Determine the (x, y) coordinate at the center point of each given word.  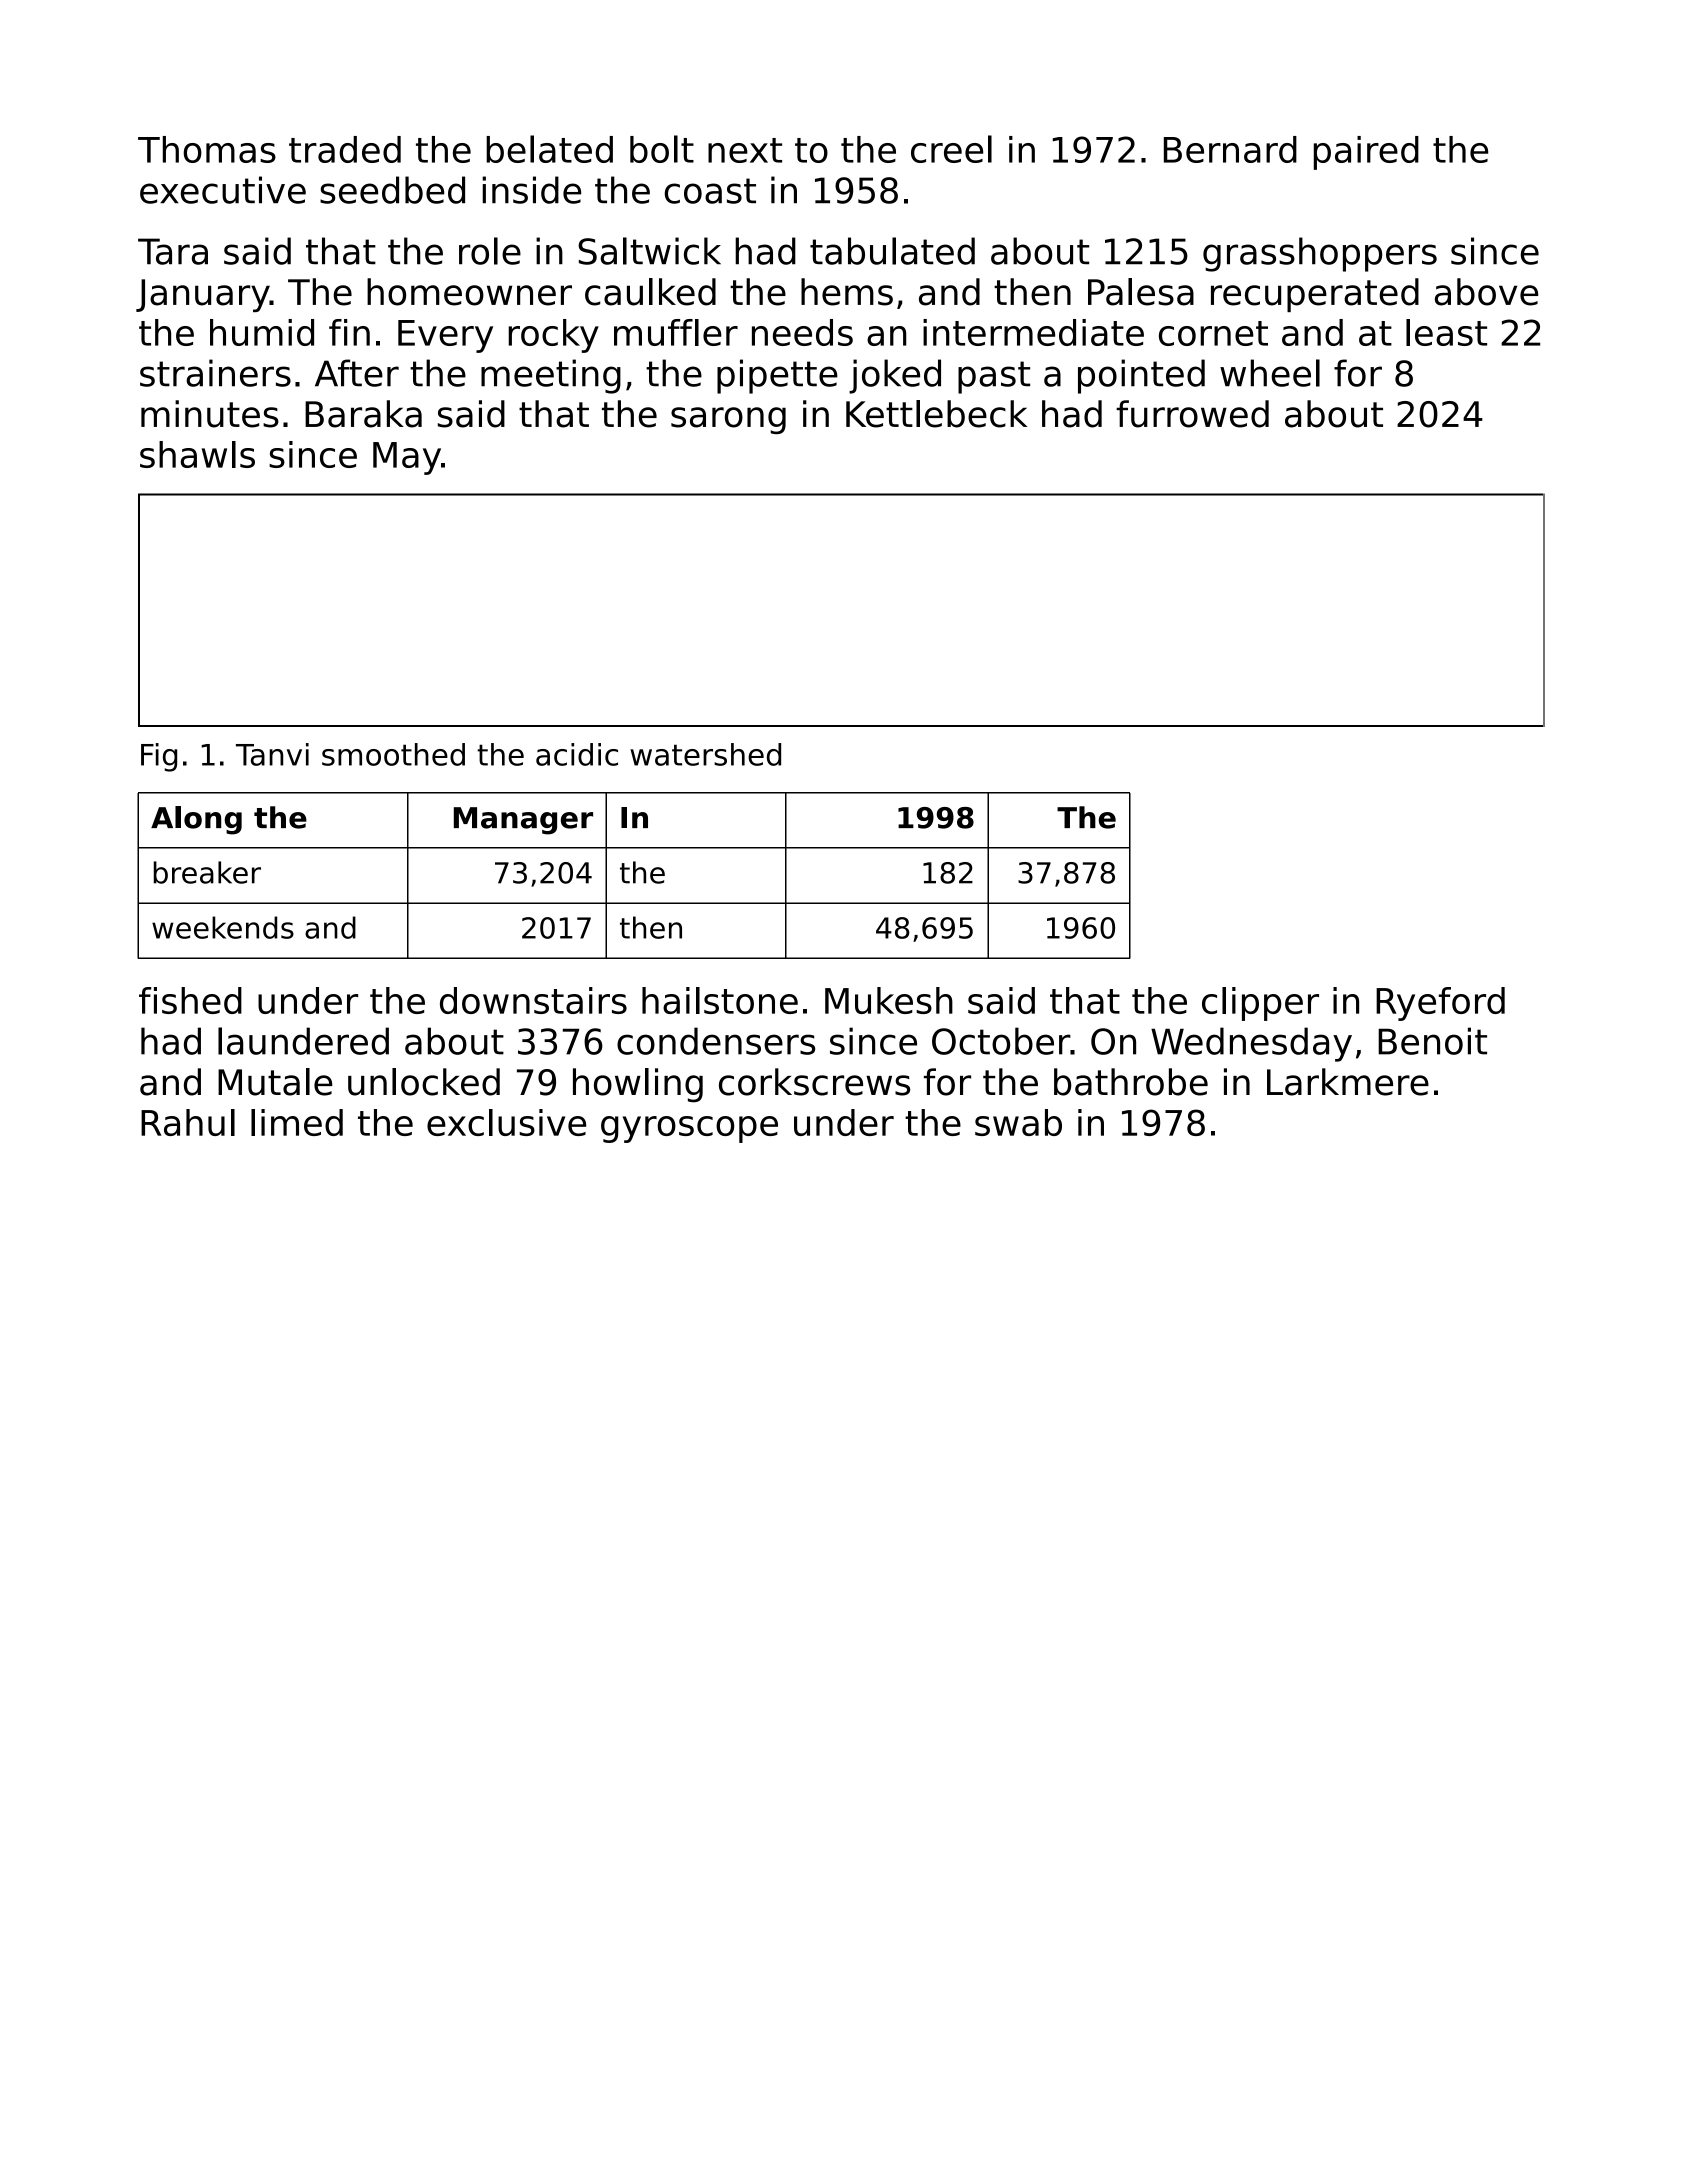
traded (345, 149)
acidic (577, 754)
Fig (159, 757)
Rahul (188, 1122)
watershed (705, 754)
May (407, 458)
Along (196, 820)
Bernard (1230, 149)
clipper (1260, 1004)
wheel (1270, 373)
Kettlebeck (936, 414)
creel (951, 149)
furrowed (1192, 414)
